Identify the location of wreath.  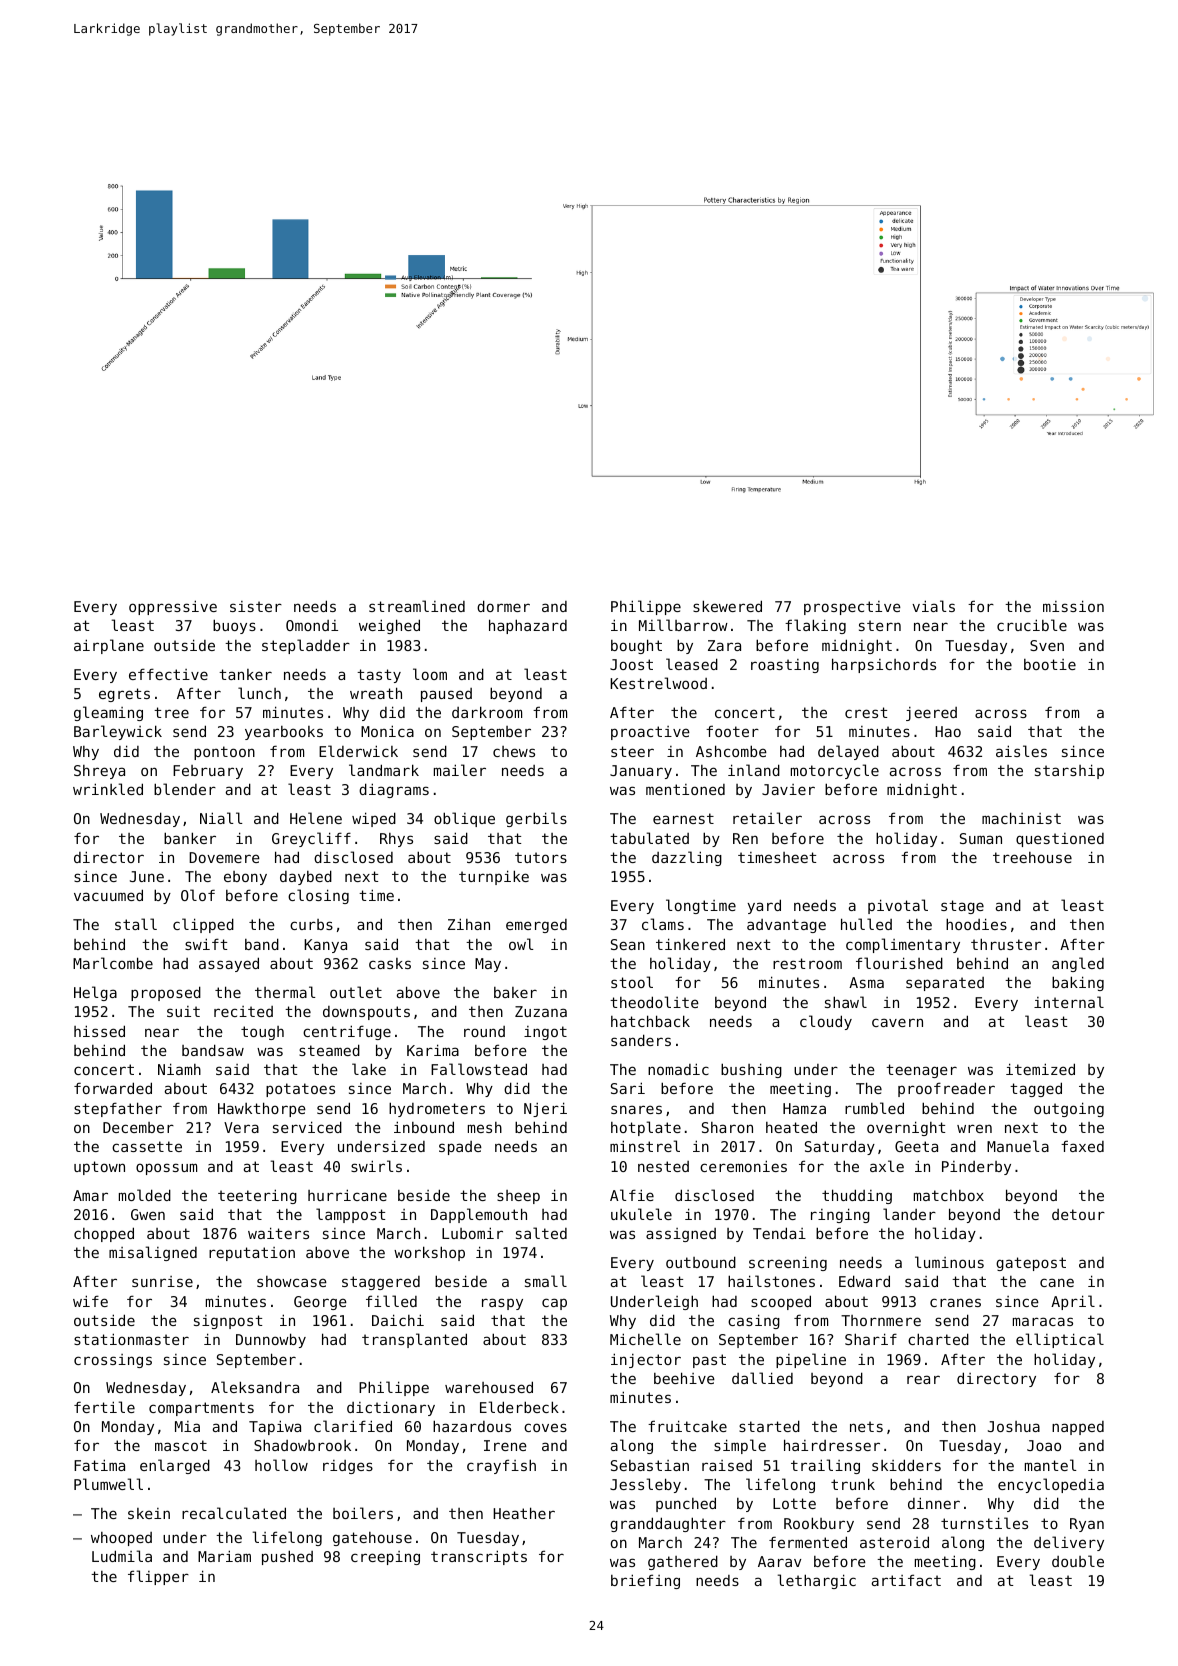
(376, 693).
